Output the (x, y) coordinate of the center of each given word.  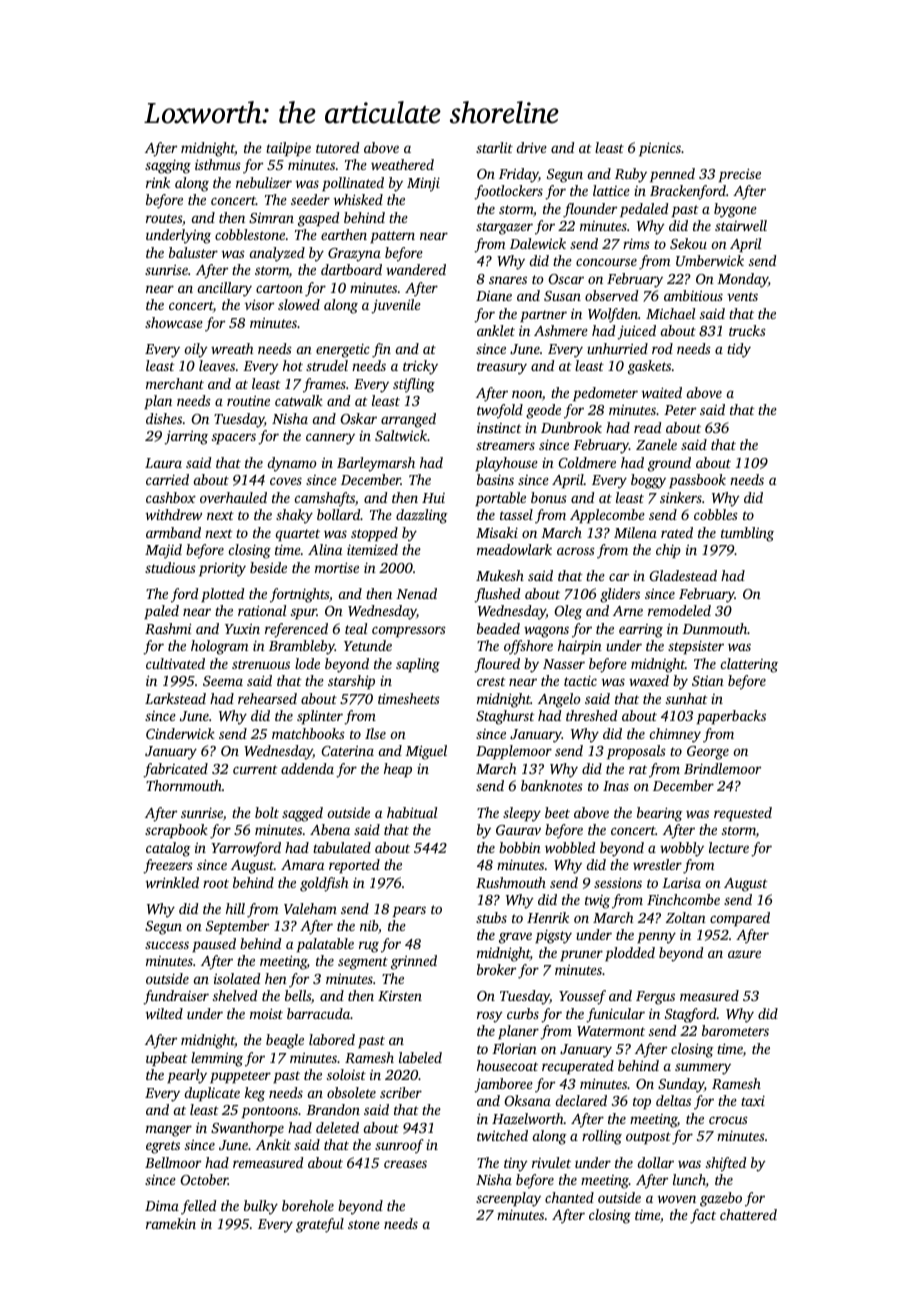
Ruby (631, 175)
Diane (494, 296)
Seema (223, 681)
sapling (418, 665)
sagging (168, 166)
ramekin (171, 1223)
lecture (729, 847)
